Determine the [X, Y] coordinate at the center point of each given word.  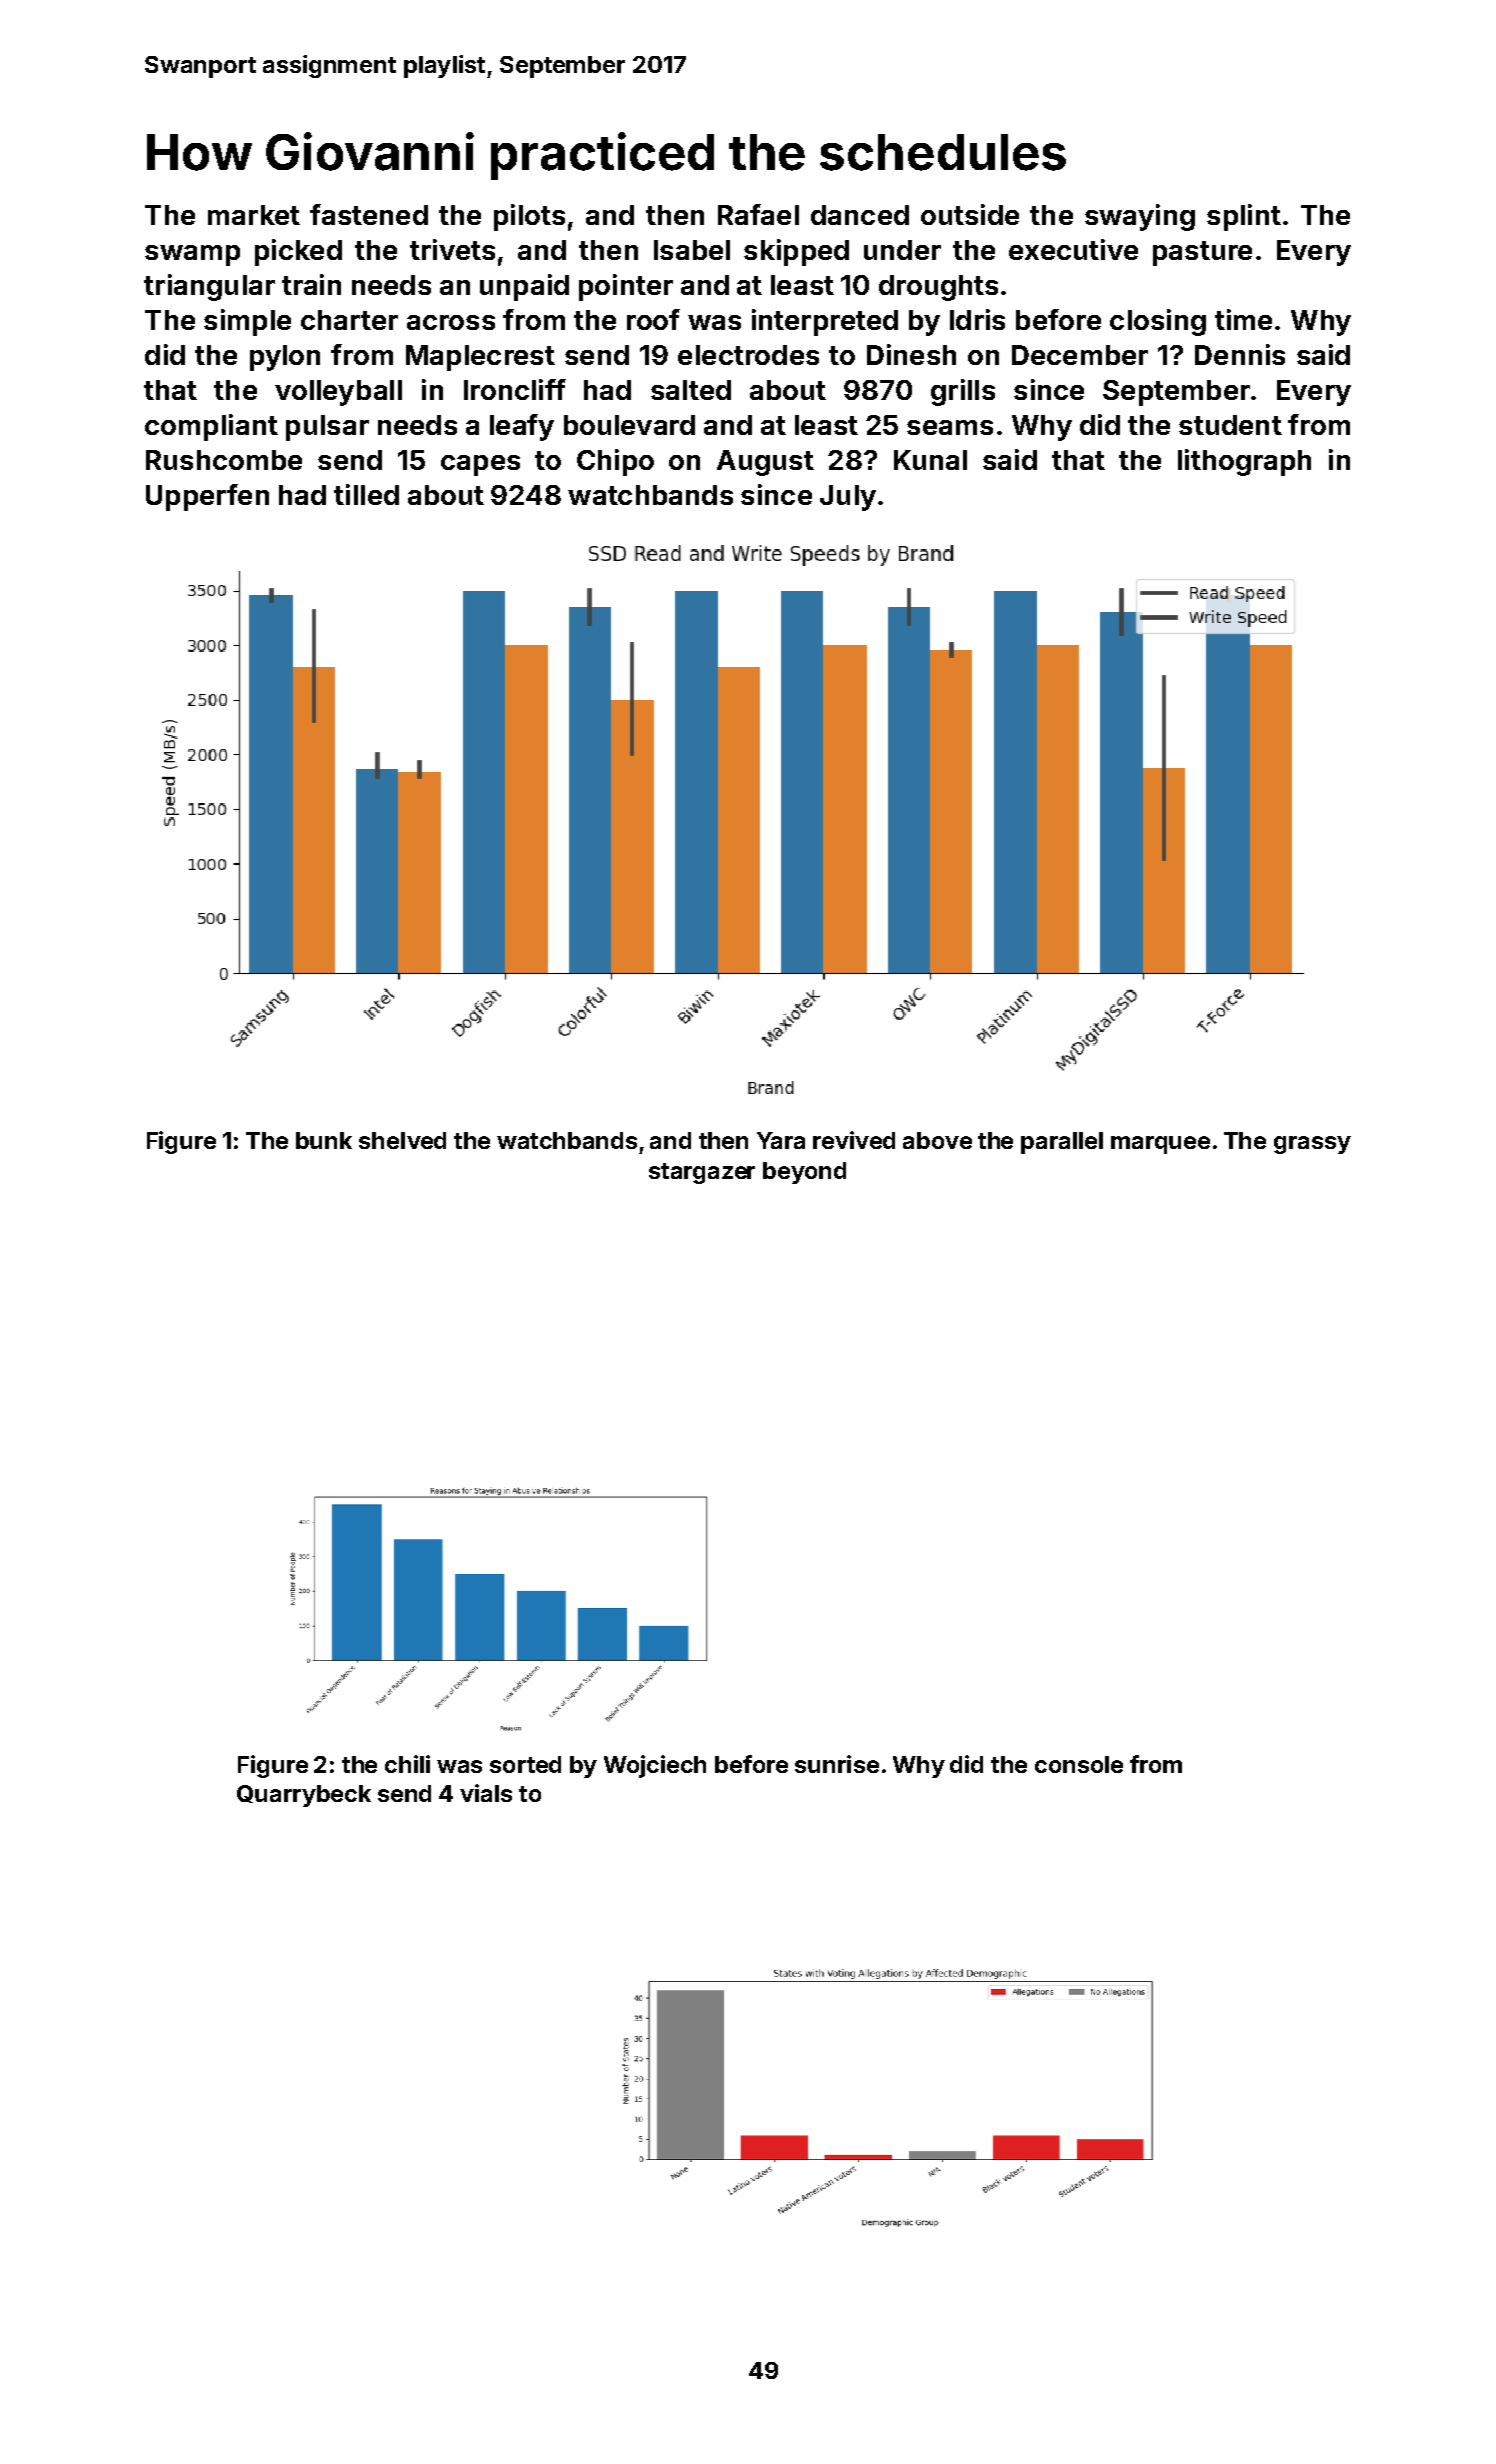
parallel [1062, 1143]
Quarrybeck [304, 1796]
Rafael [758, 214]
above [937, 1140]
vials [486, 1793]
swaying [1140, 217]
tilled [366, 494]
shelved [402, 1140]
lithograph [1244, 462]
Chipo [615, 462]
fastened [369, 214]
